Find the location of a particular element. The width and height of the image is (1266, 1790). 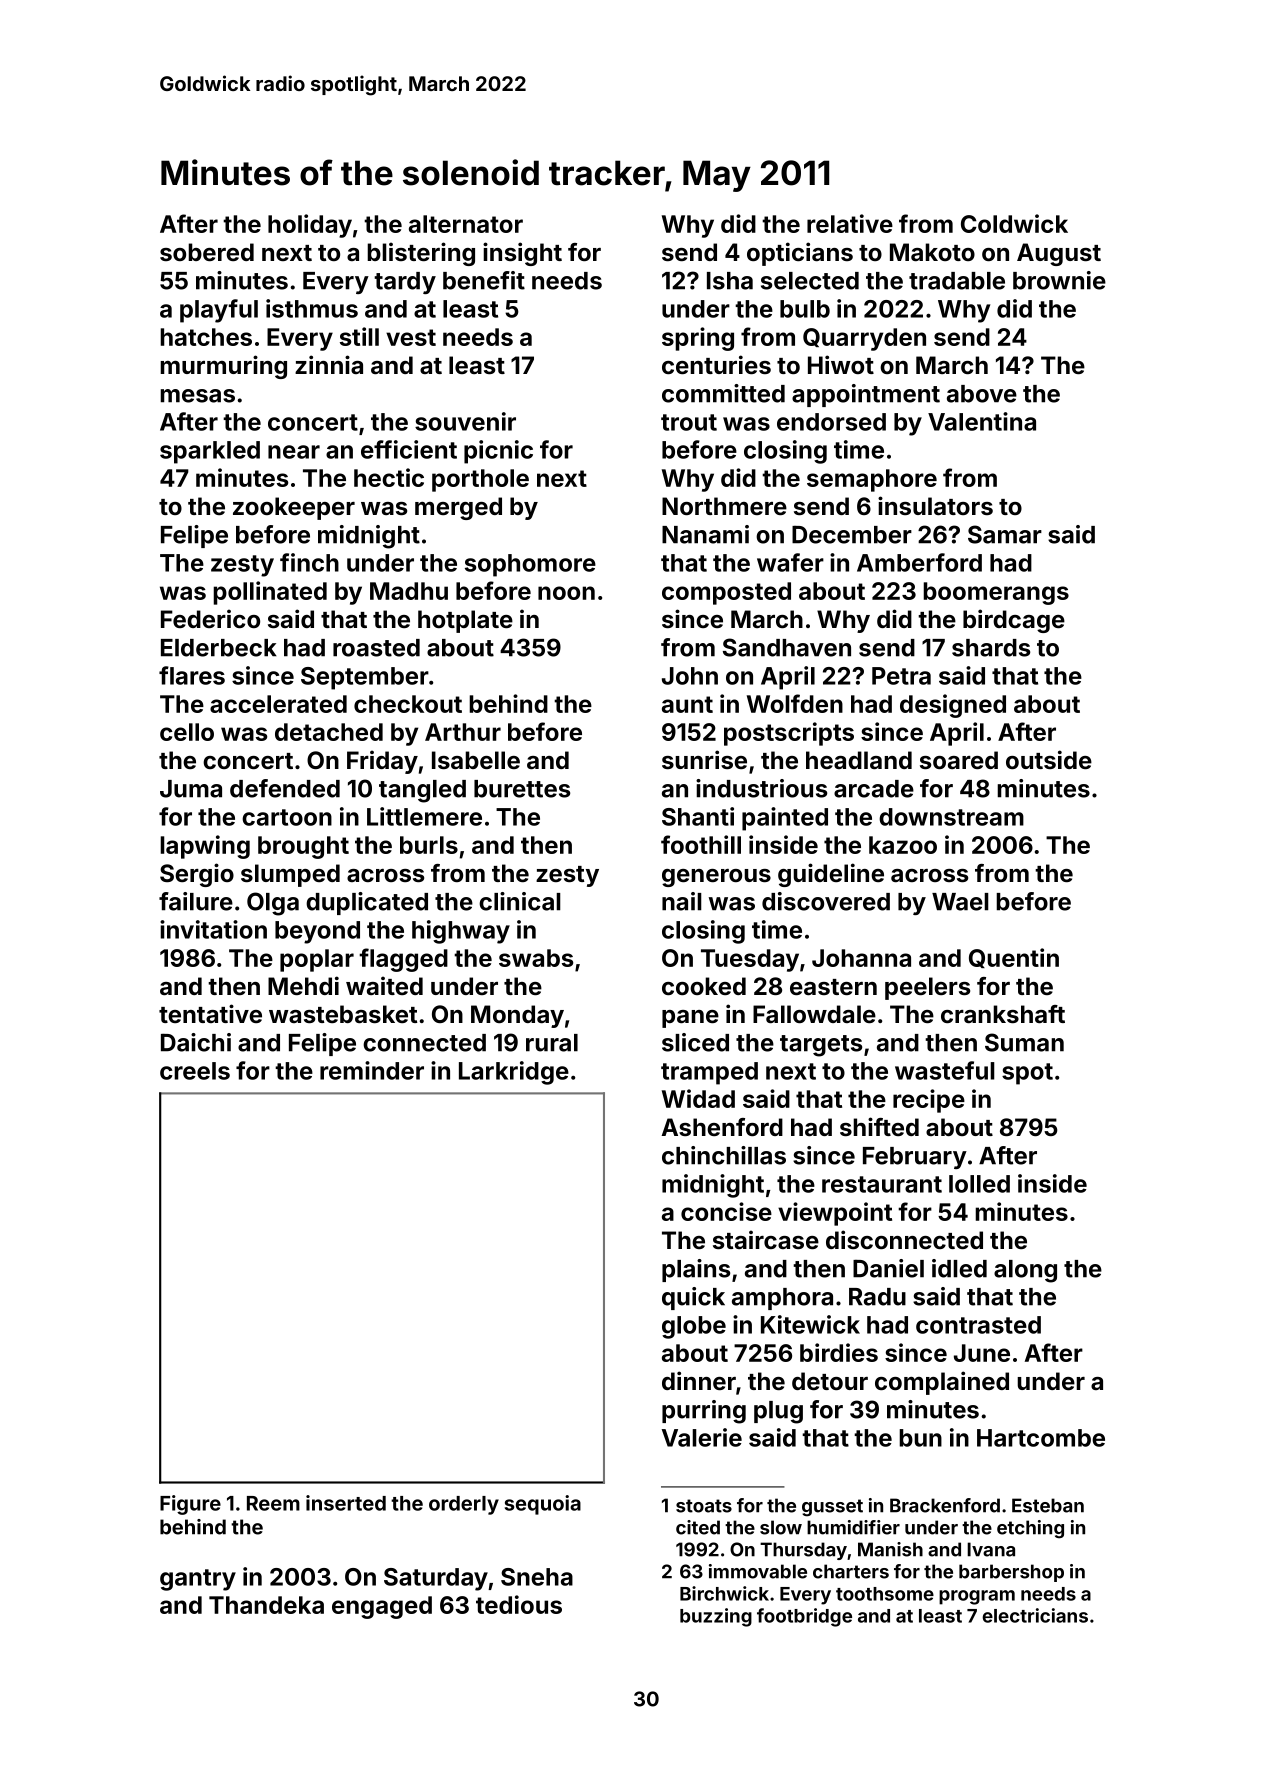

alternator is located at coordinates (466, 224).
